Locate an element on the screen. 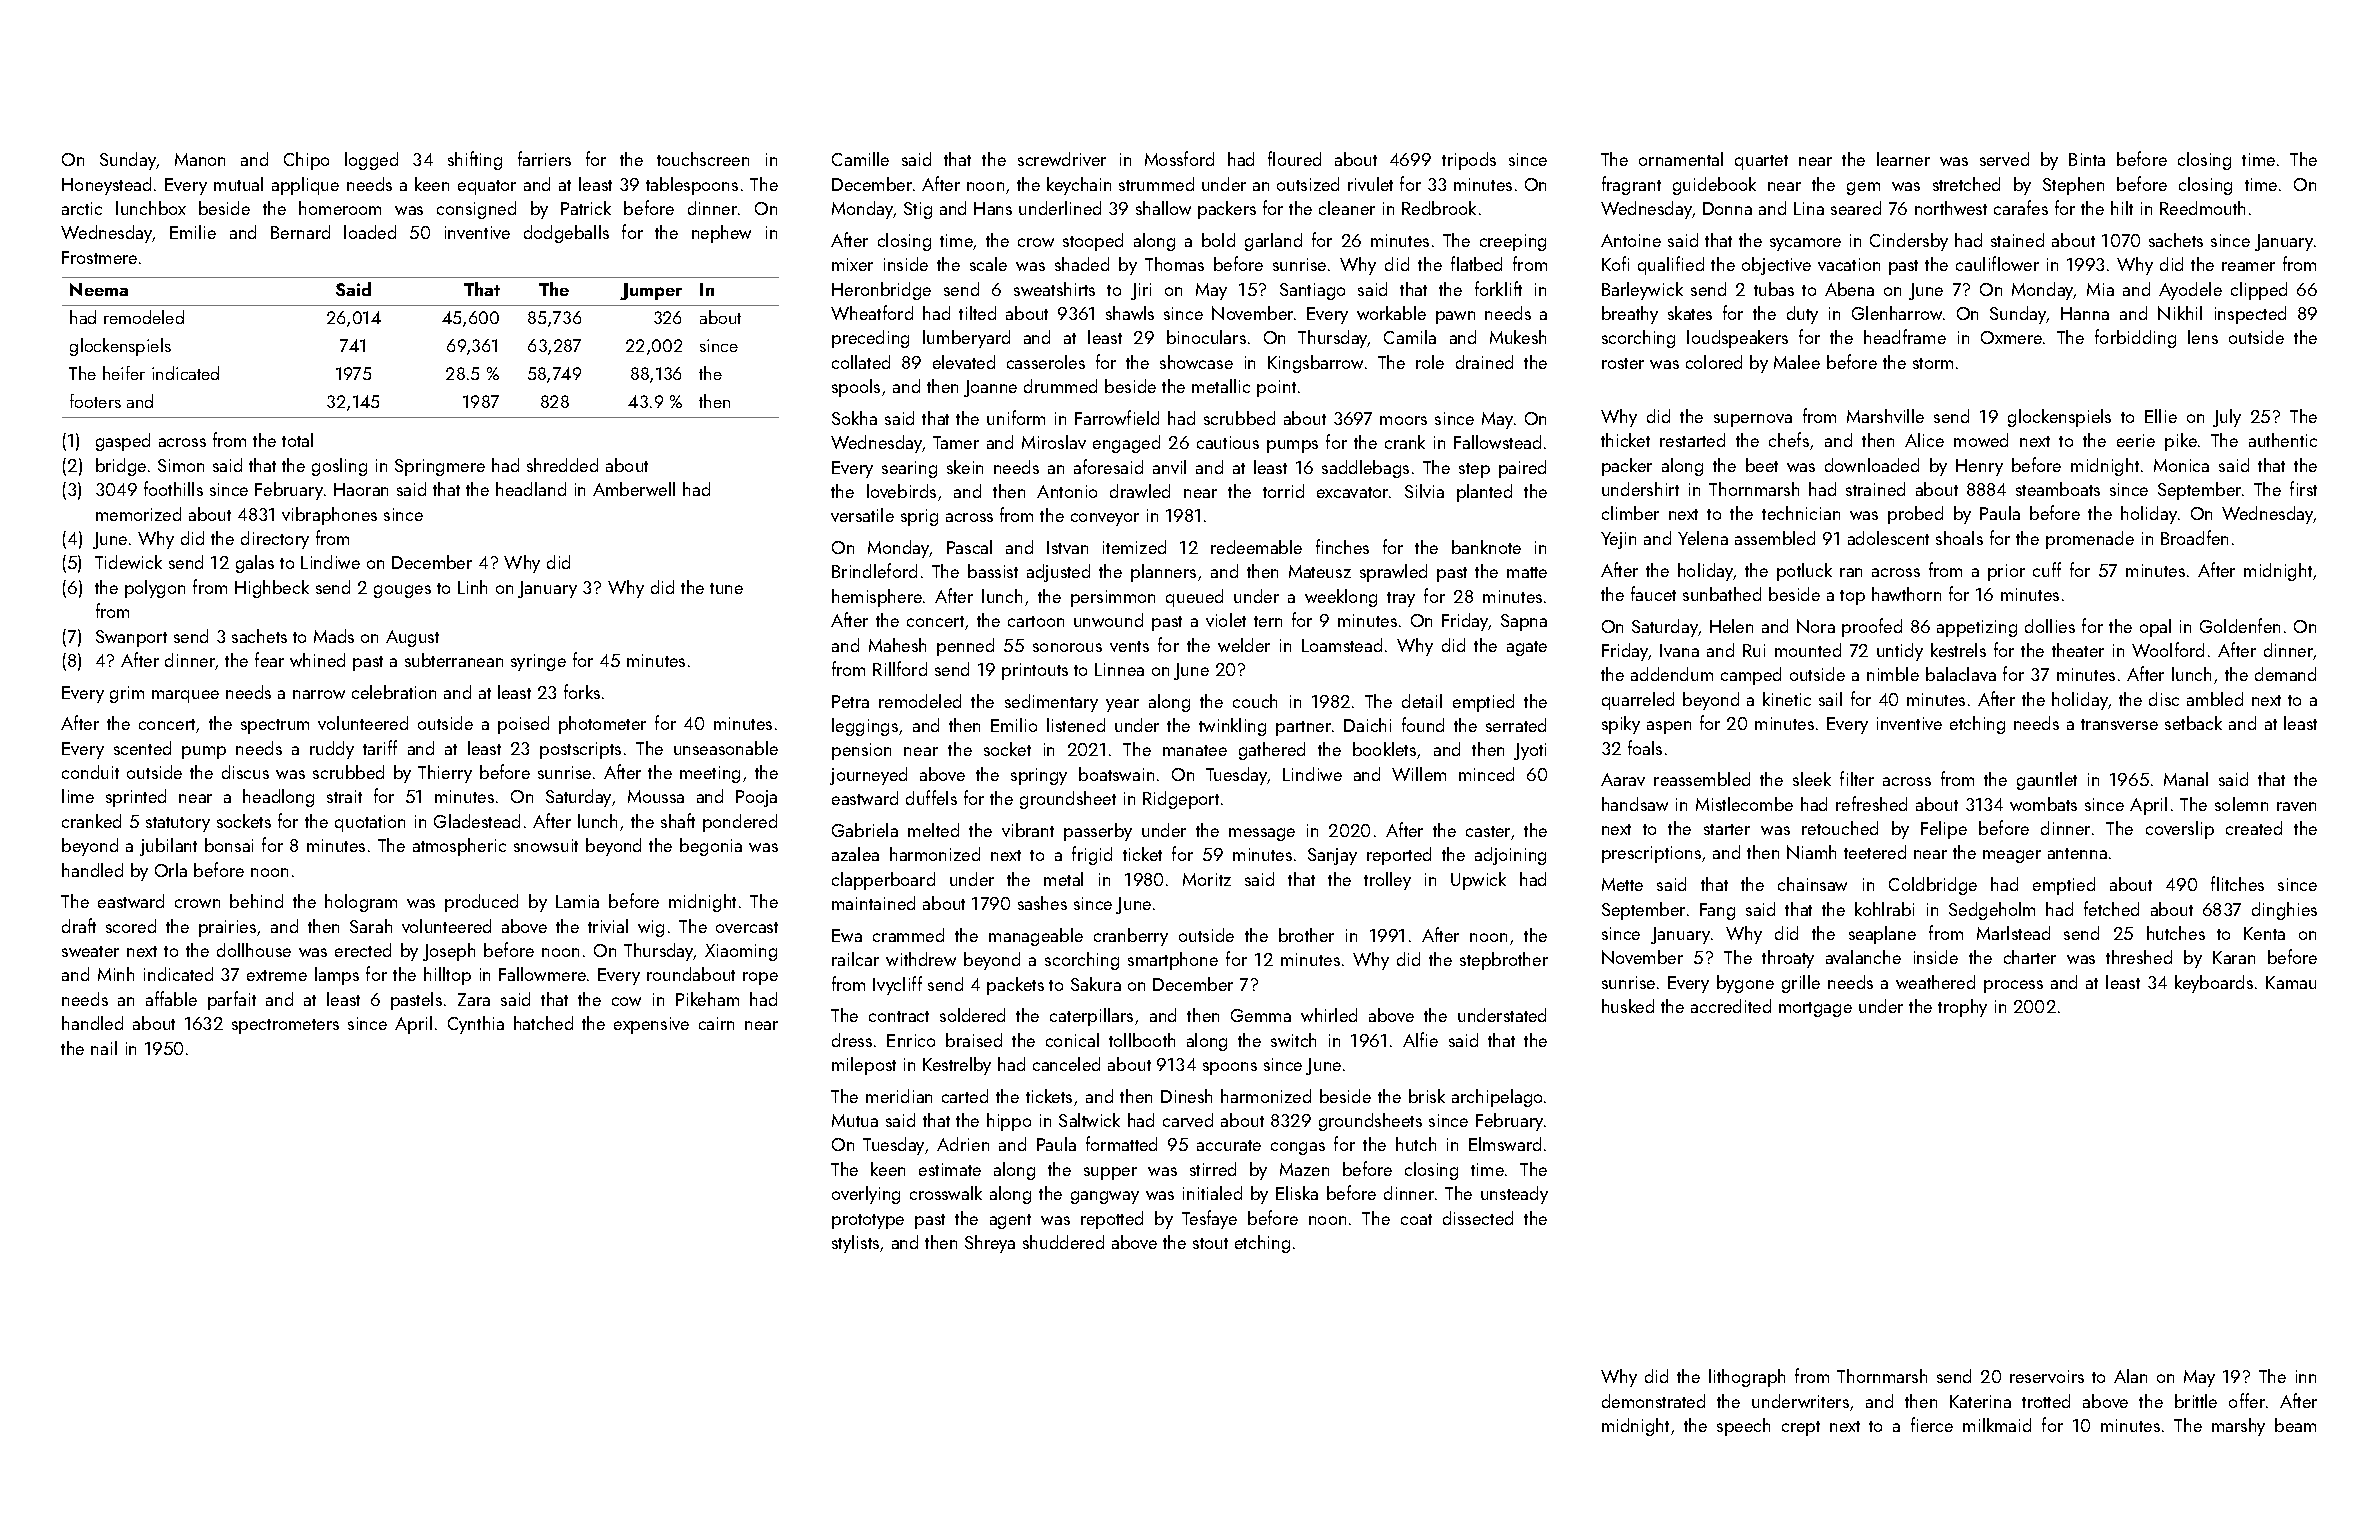  logged is located at coordinates (371, 161).
